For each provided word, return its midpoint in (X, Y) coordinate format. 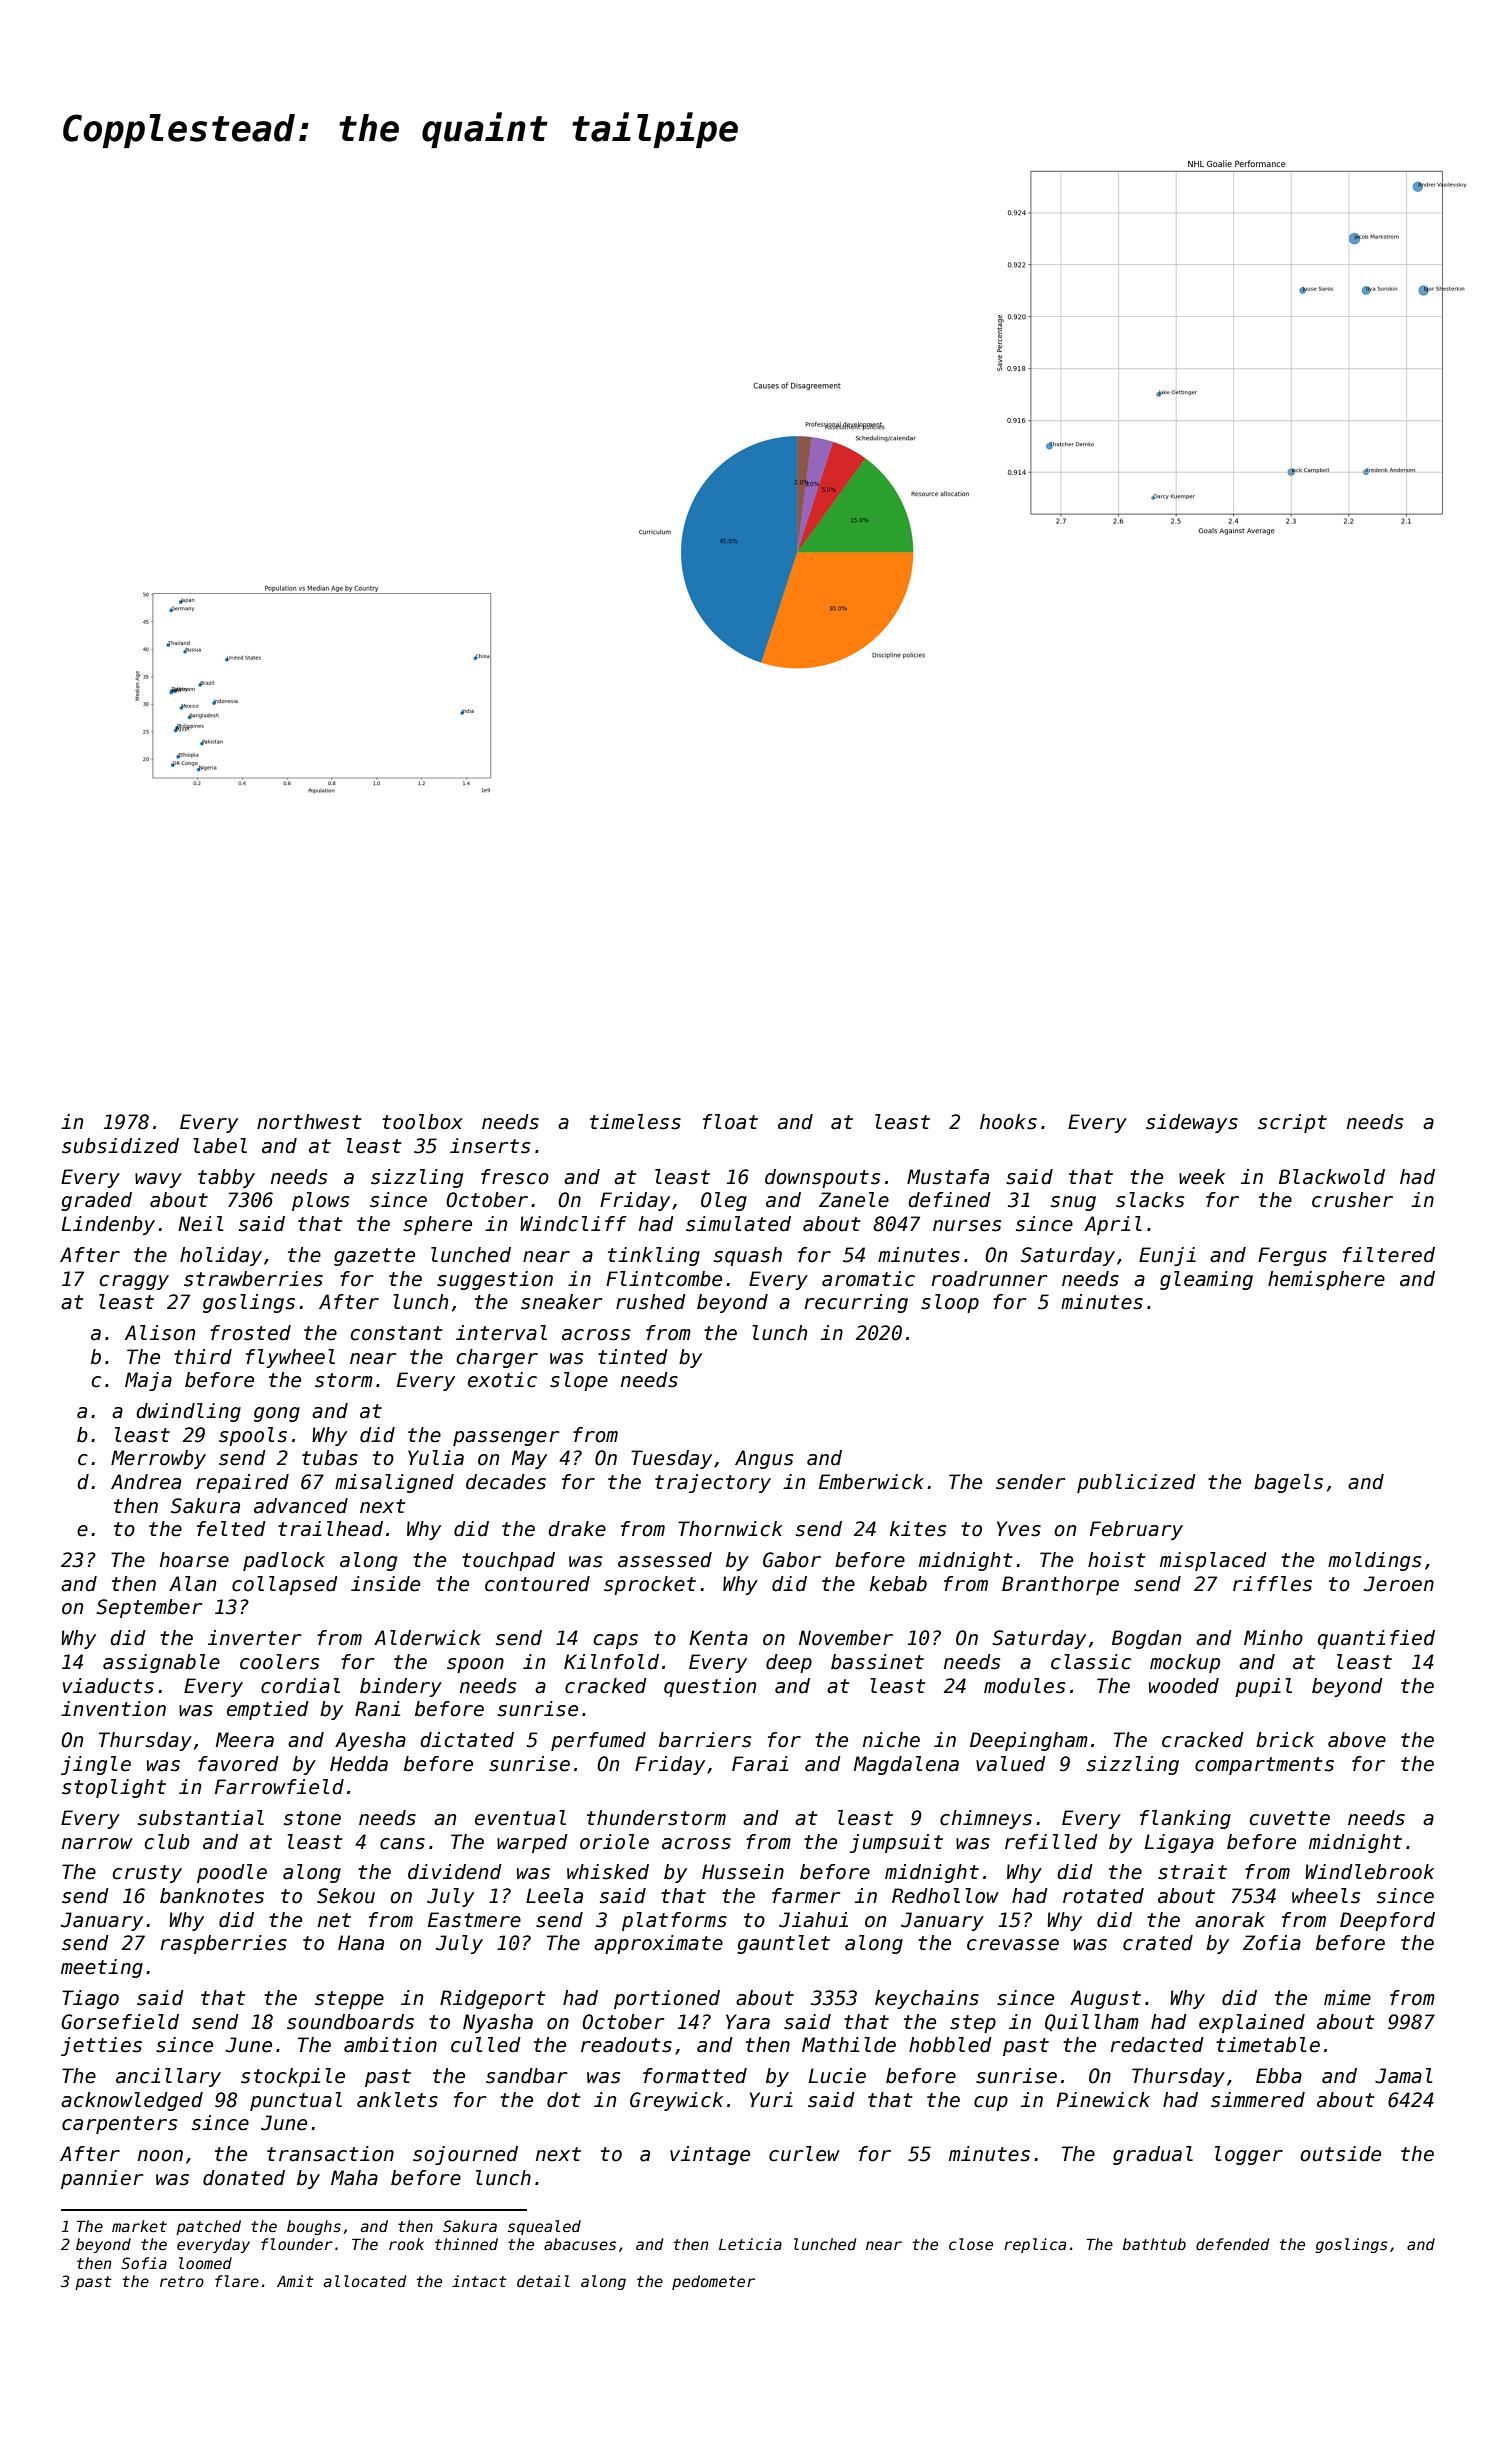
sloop (950, 1303)
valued (1011, 1764)
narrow (97, 1844)
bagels (1288, 1483)
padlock (284, 1561)
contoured (537, 1584)
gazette (374, 1257)
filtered (1389, 1255)
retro (182, 2281)
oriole (614, 1842)
